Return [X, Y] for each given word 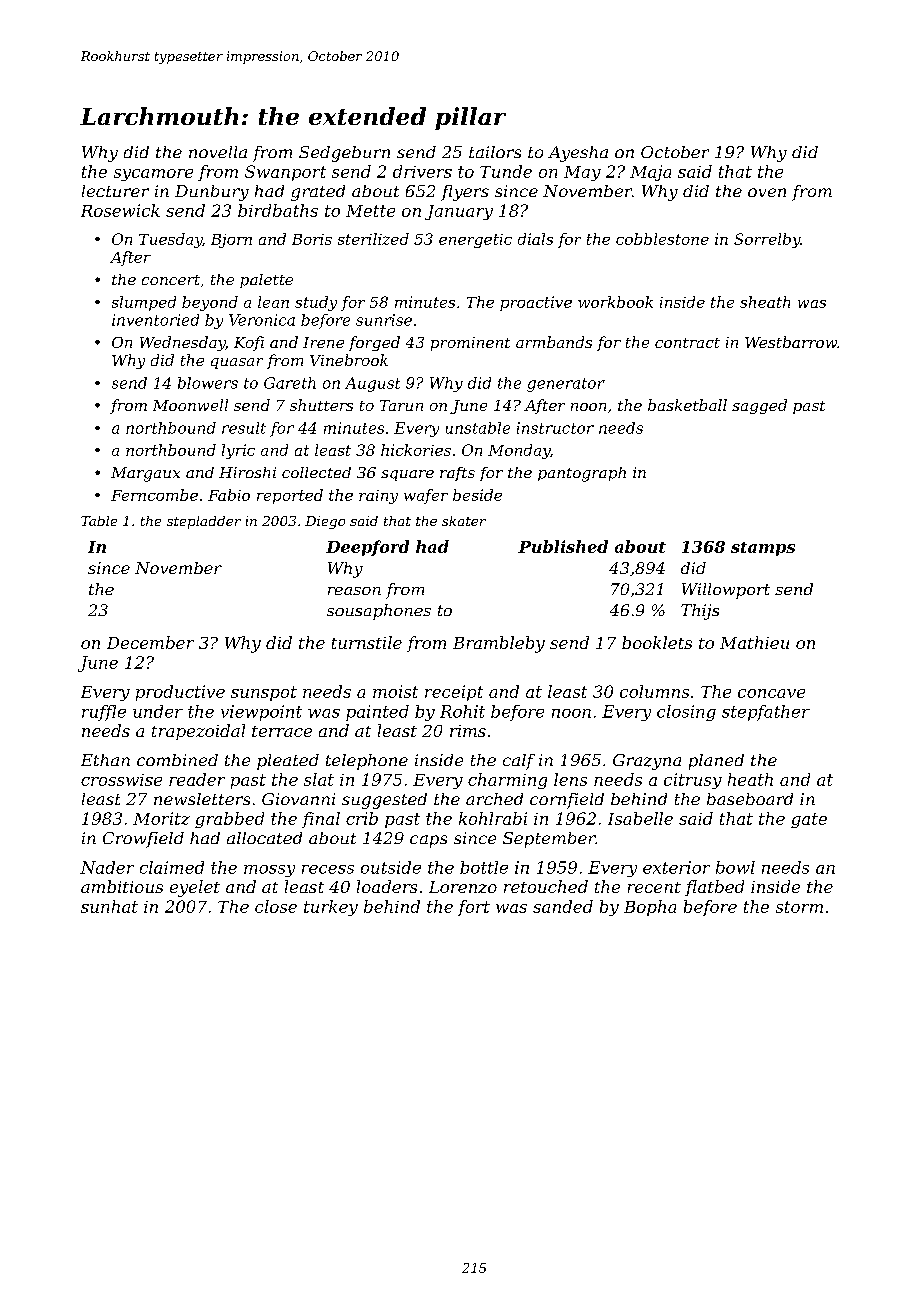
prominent [470, 344]
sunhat [109, 906]
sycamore [153, 175]
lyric [238, 451]
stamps [763, 549]
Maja [650, 173]
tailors [495, 152]
